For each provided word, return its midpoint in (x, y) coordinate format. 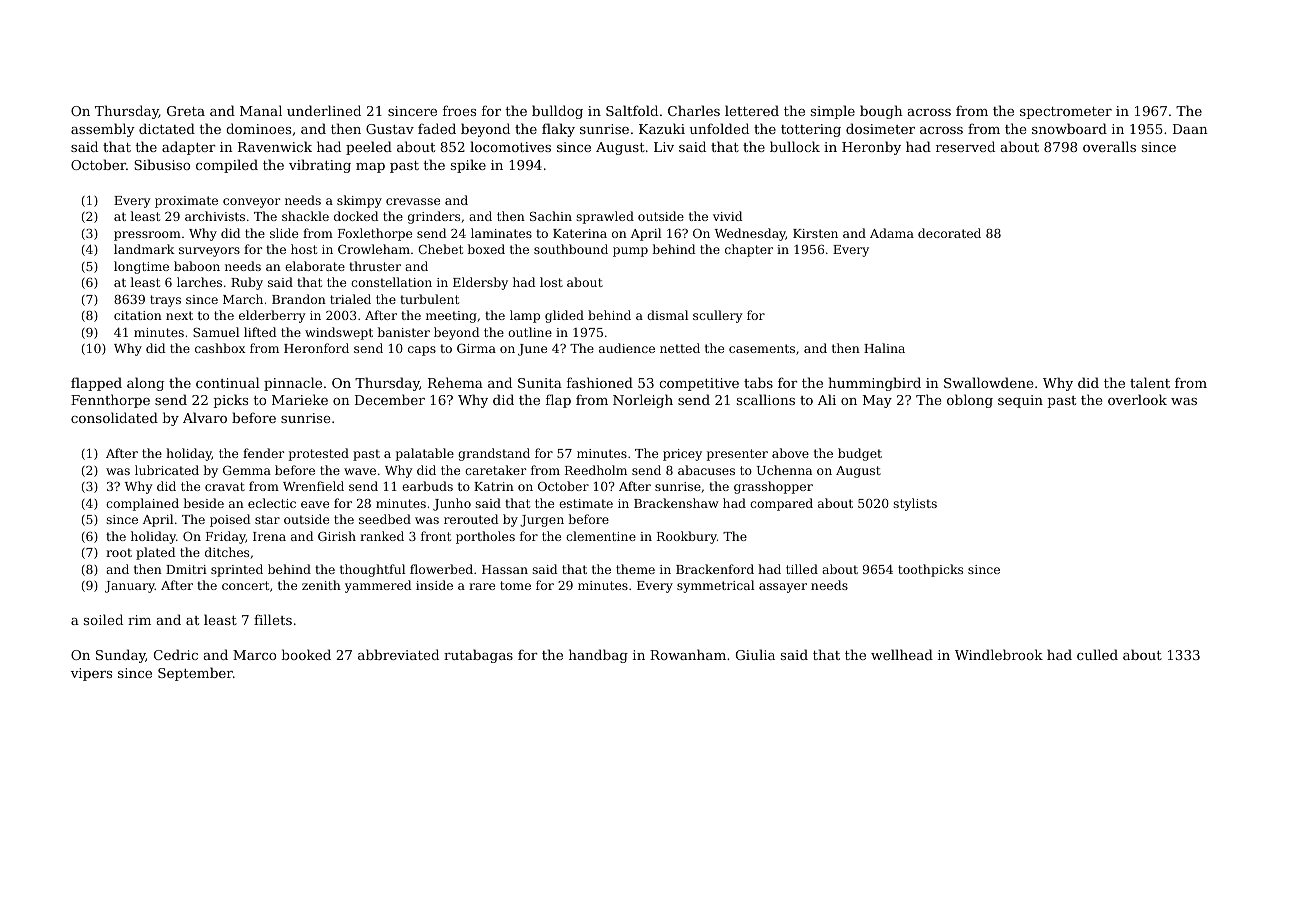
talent (1150, 382)
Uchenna (784, 470)
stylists (915, 504)
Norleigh (643, 401)
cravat (225, 486)
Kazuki (662, 128)
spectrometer (1066, 113)
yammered (378, 586)
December (390, 399)
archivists (215, 216)
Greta (186, 111)
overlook (1137, 399)
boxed (486, 249)
